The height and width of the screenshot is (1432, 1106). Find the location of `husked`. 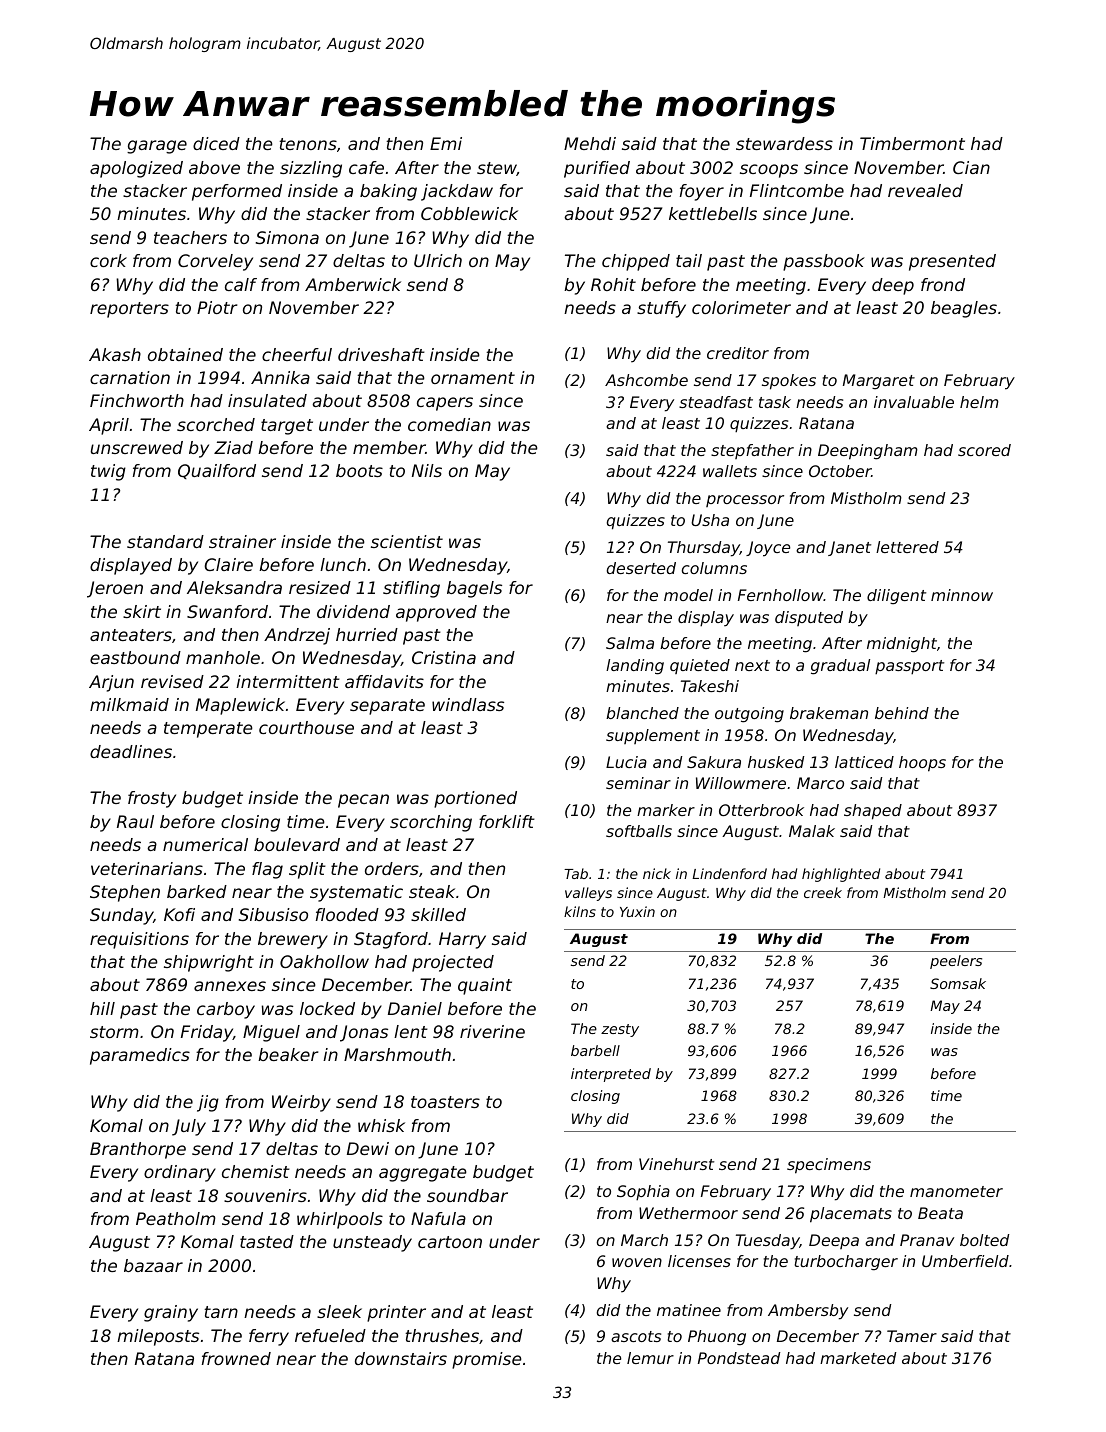

husked is located at coordinates (776, 762).
